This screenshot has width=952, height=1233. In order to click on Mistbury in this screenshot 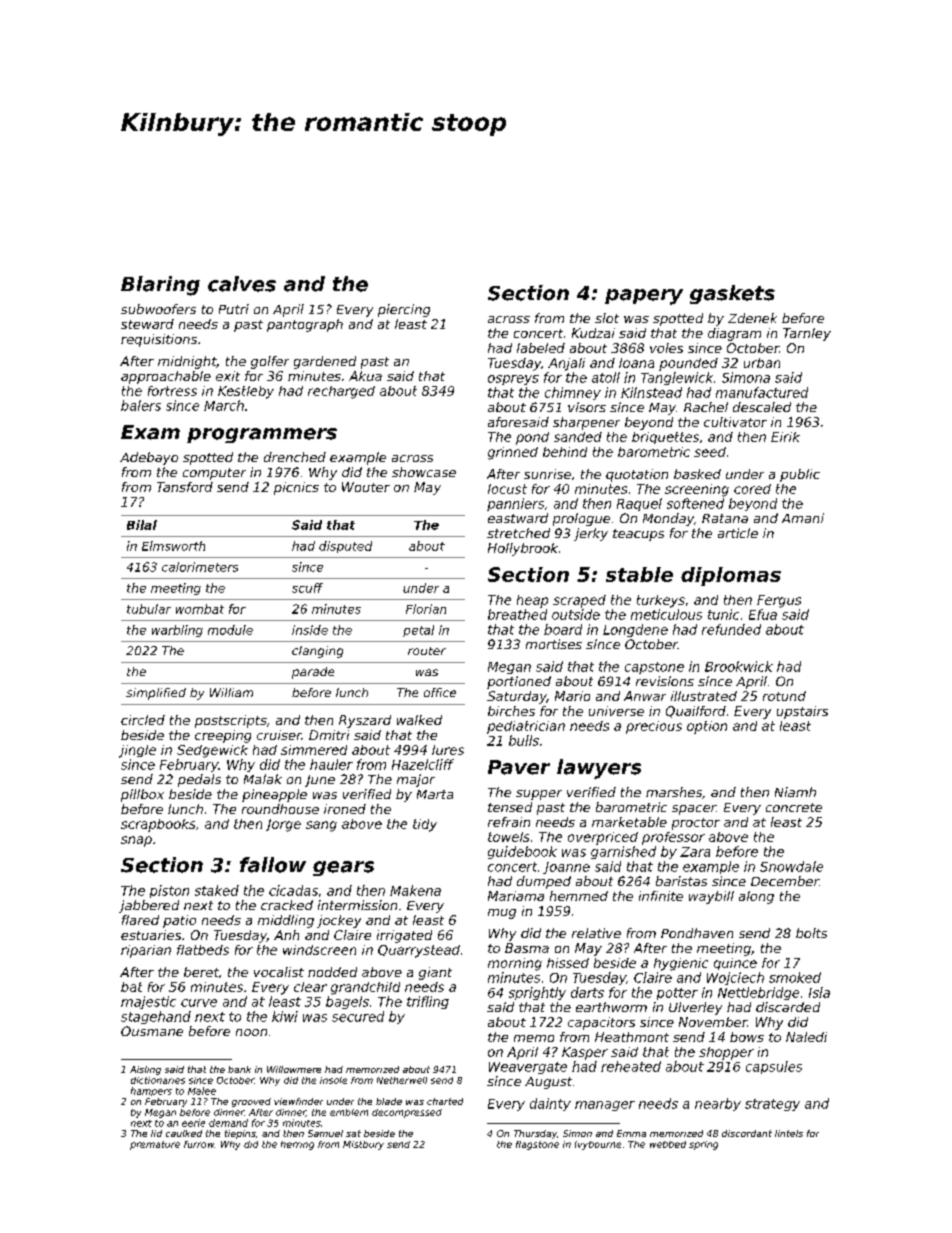, I will do `click(363, 1145)`.
